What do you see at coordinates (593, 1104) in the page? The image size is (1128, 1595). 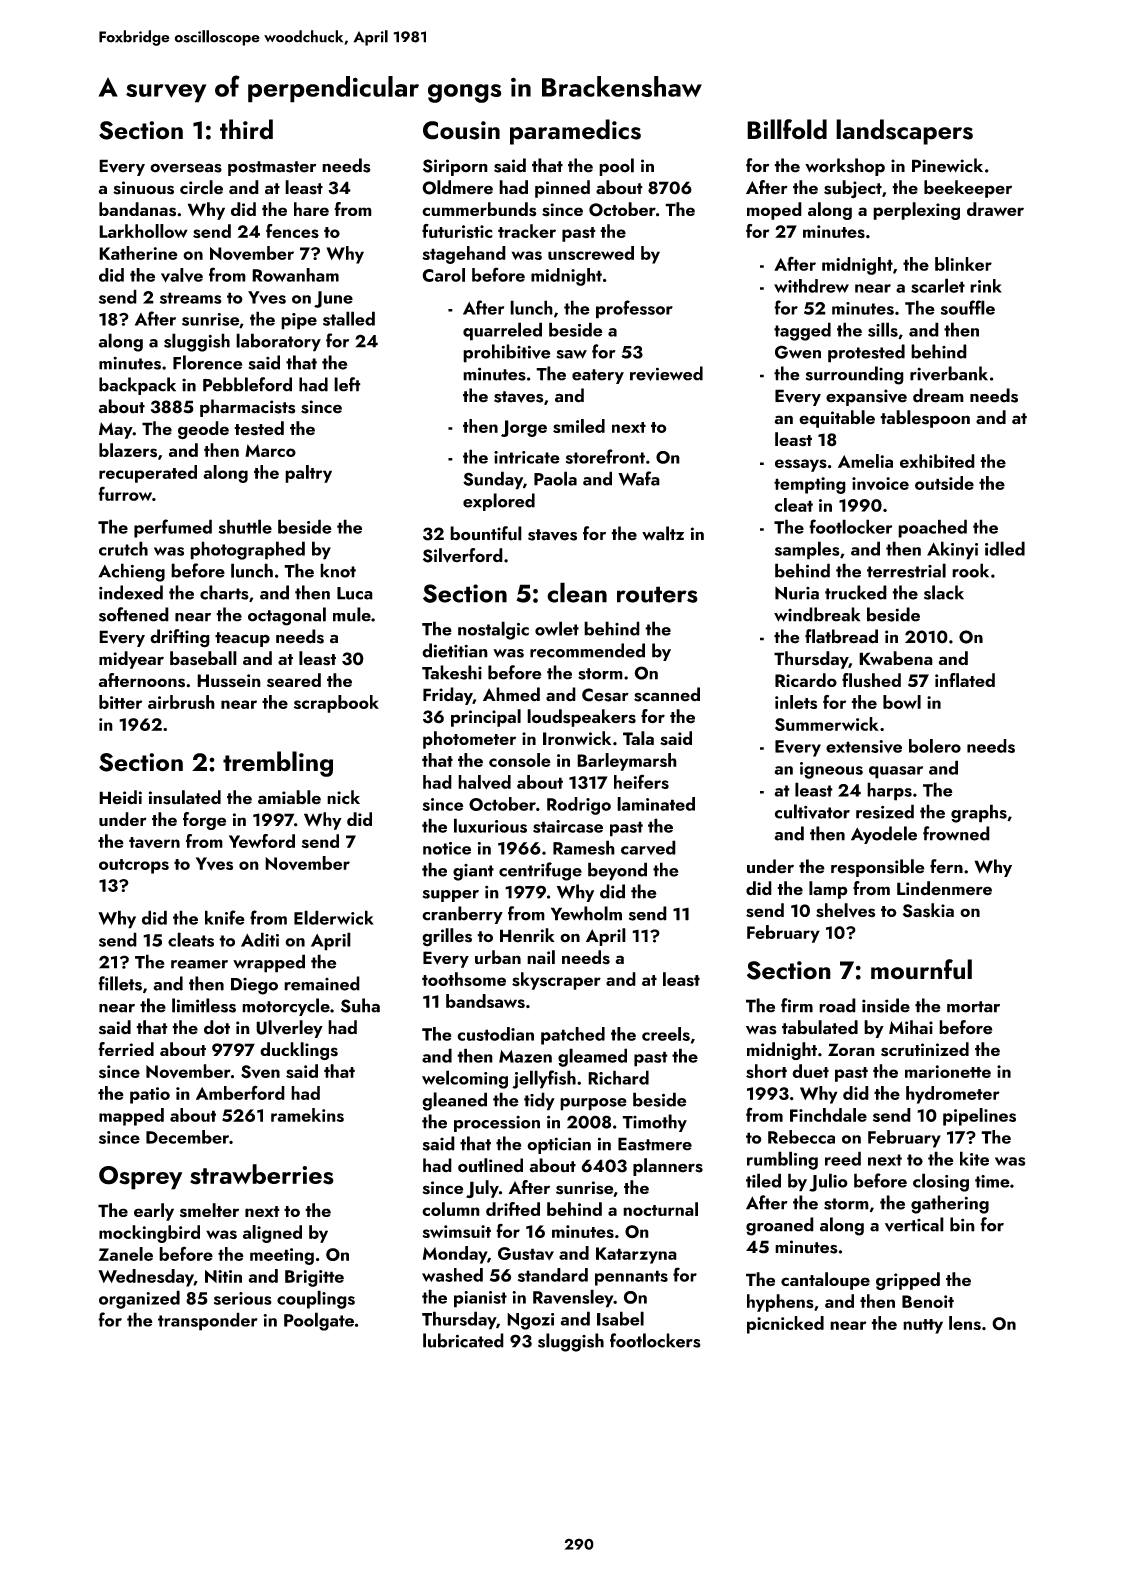 I see `purpose` at bounding box center [593, 1104].
